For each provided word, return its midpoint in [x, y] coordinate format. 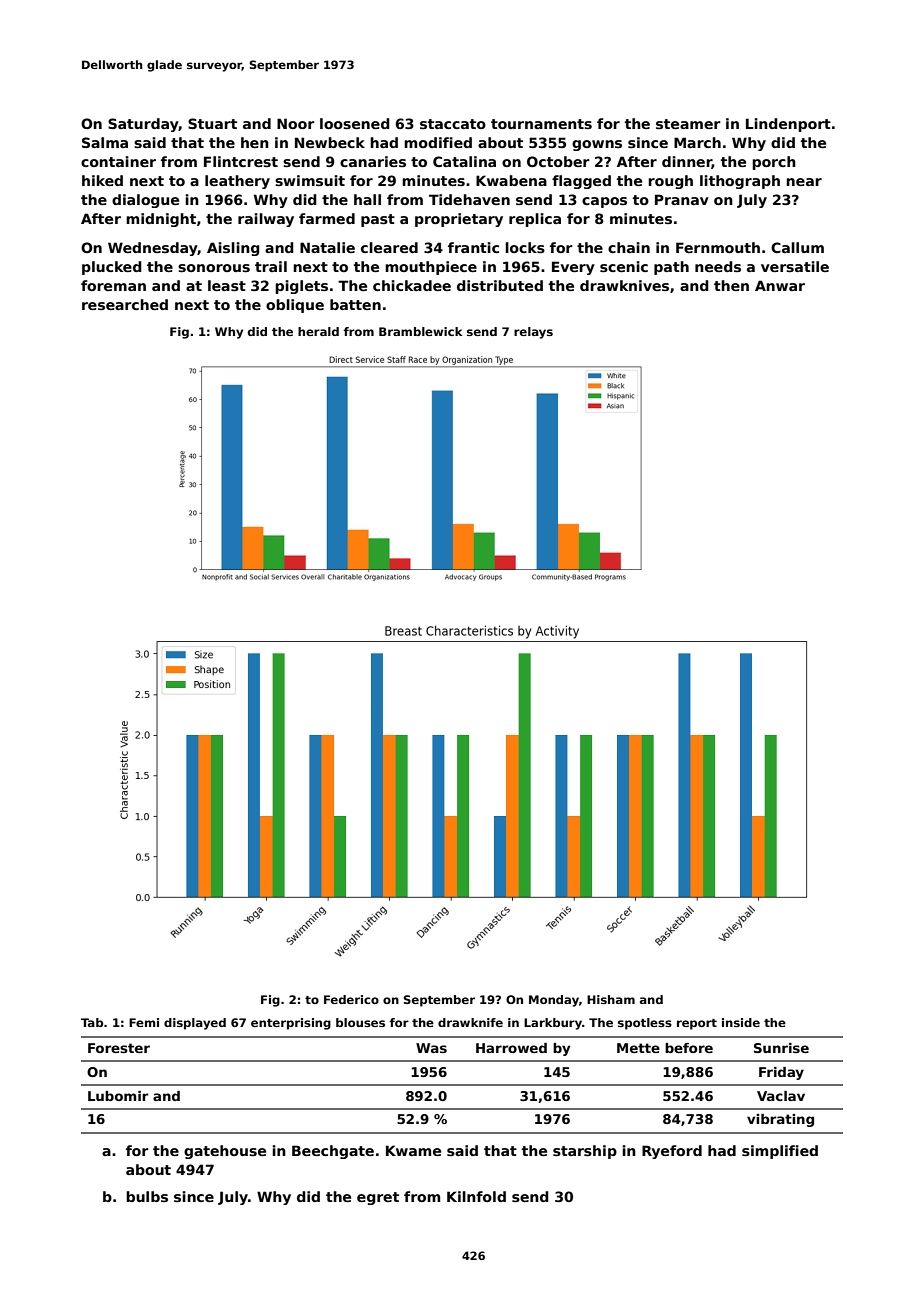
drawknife [470, 1022]
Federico [351, 999]
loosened [355, 123]
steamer [688, 124]
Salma [105, 142]
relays [533, 333]
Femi [144, 1022]
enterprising [291, 1024]
